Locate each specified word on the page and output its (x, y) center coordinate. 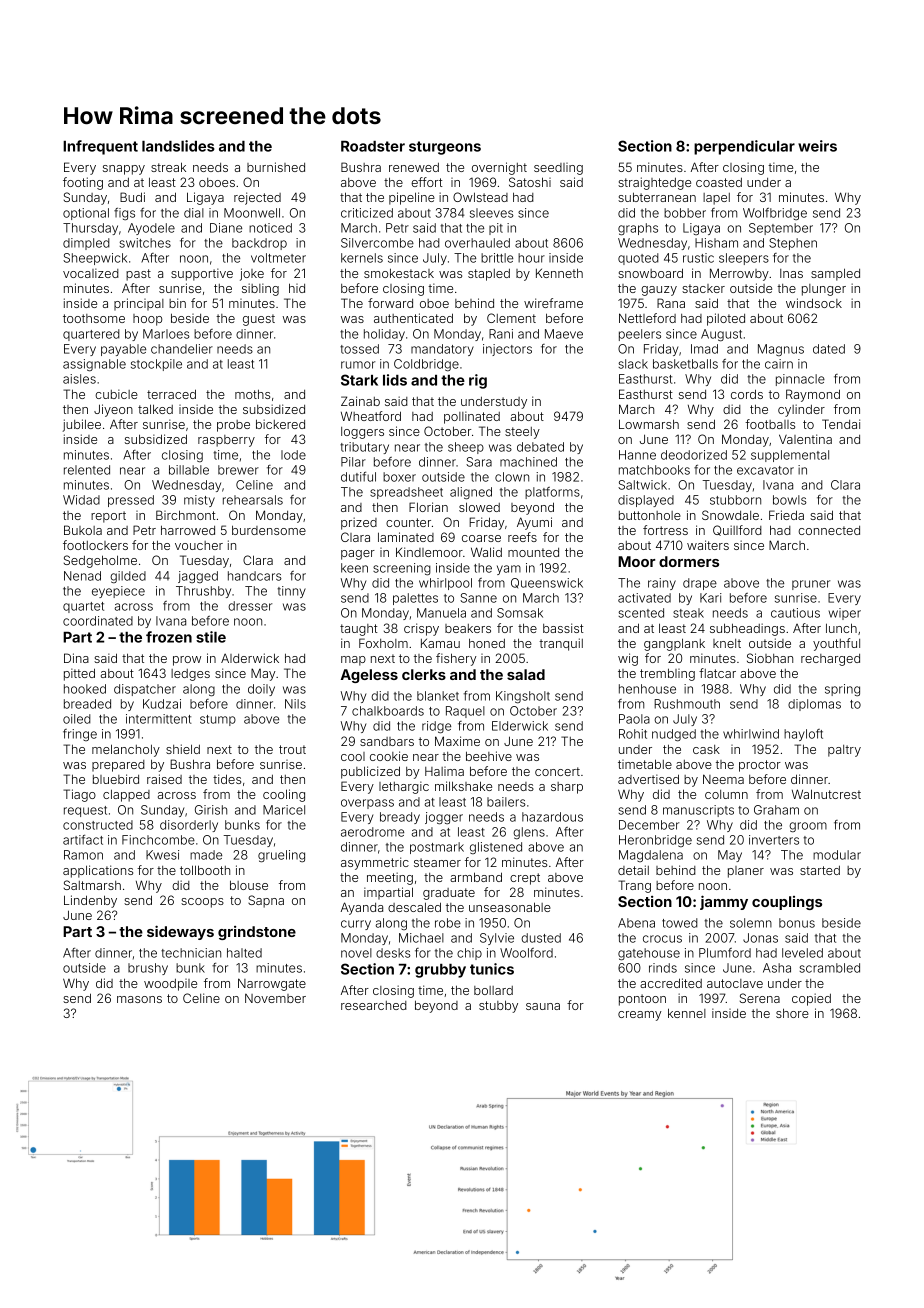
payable (123, 350)
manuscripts (698, 811)
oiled (77, 719)
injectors (507, 350)
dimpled (86, 244)
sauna (543, 1006)
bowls (790, 500)
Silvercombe (377, 243)
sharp (567, 788)
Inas (791, 273)
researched (374, 1005)
